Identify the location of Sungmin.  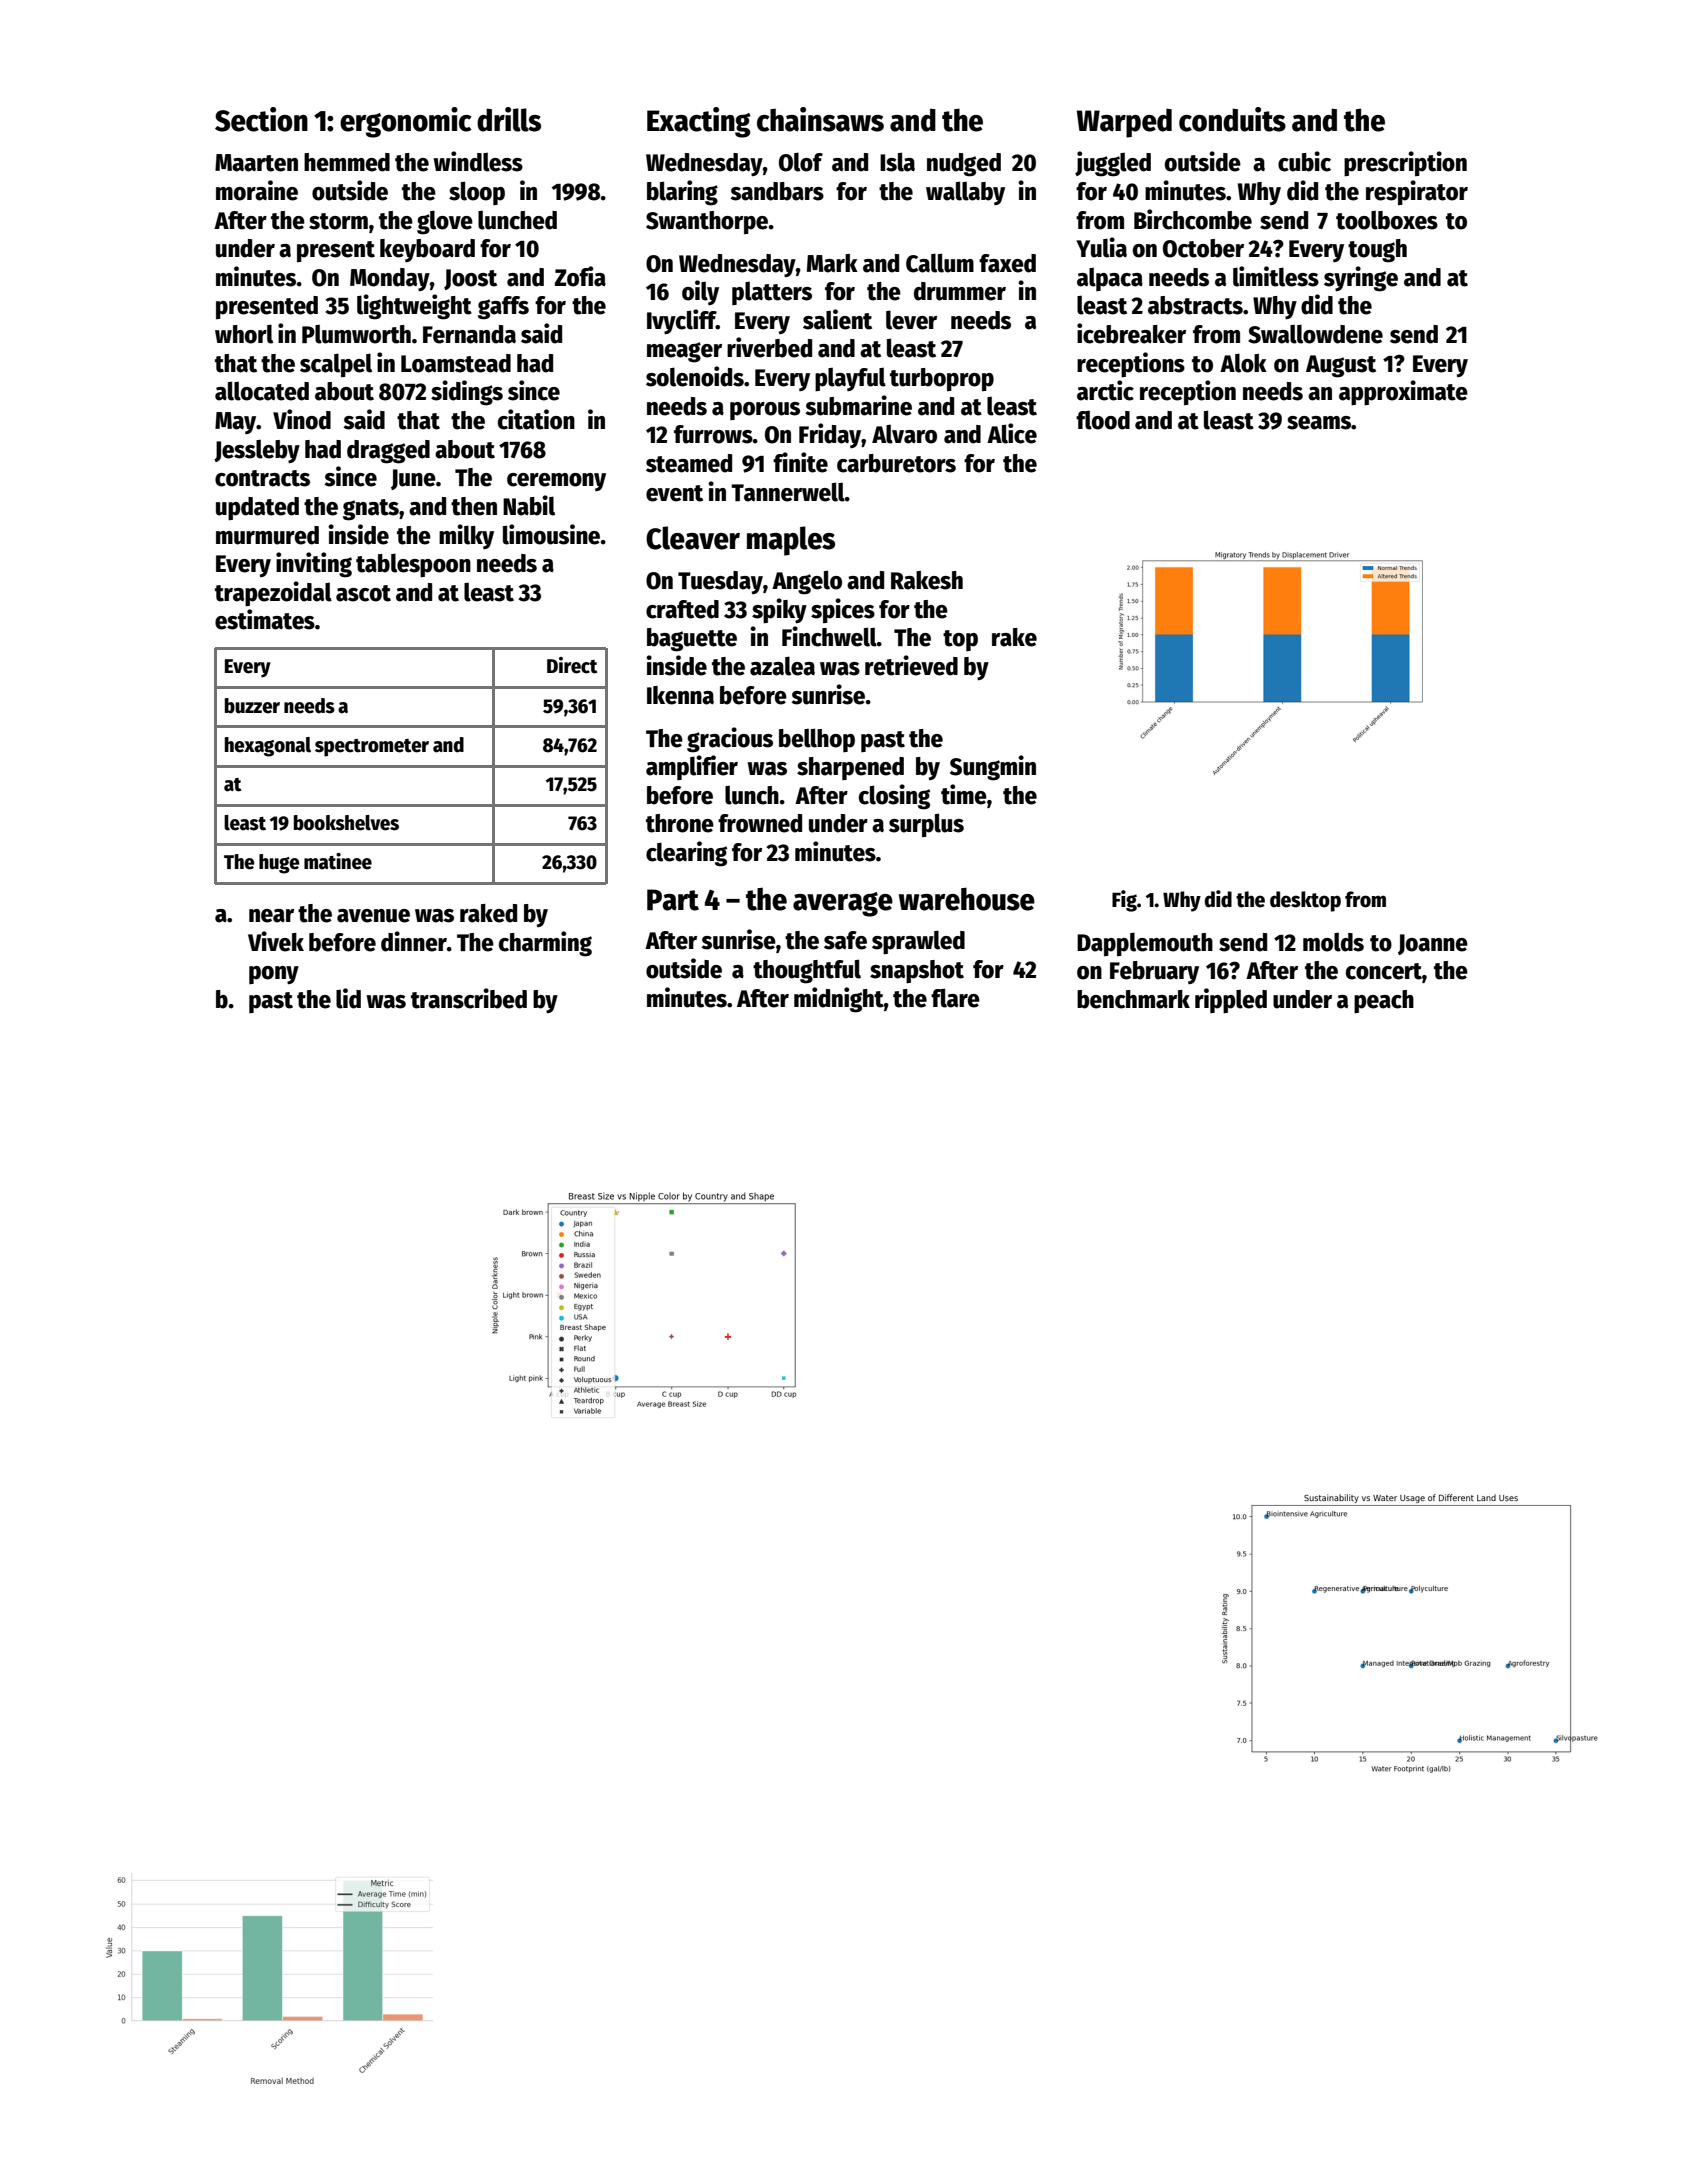
(993, 768).
